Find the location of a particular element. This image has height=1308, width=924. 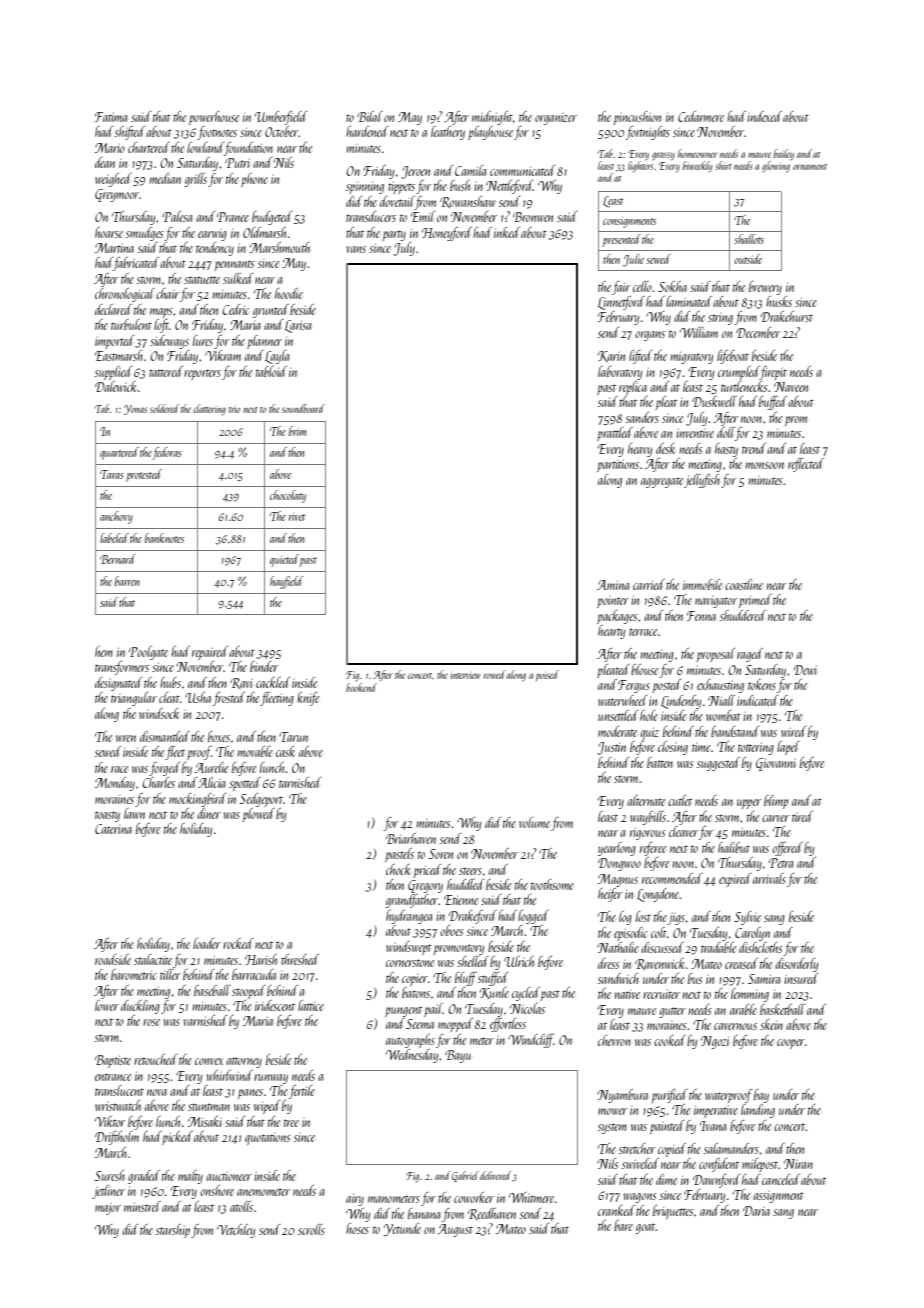

binder is located at coordinates (264, 666).
